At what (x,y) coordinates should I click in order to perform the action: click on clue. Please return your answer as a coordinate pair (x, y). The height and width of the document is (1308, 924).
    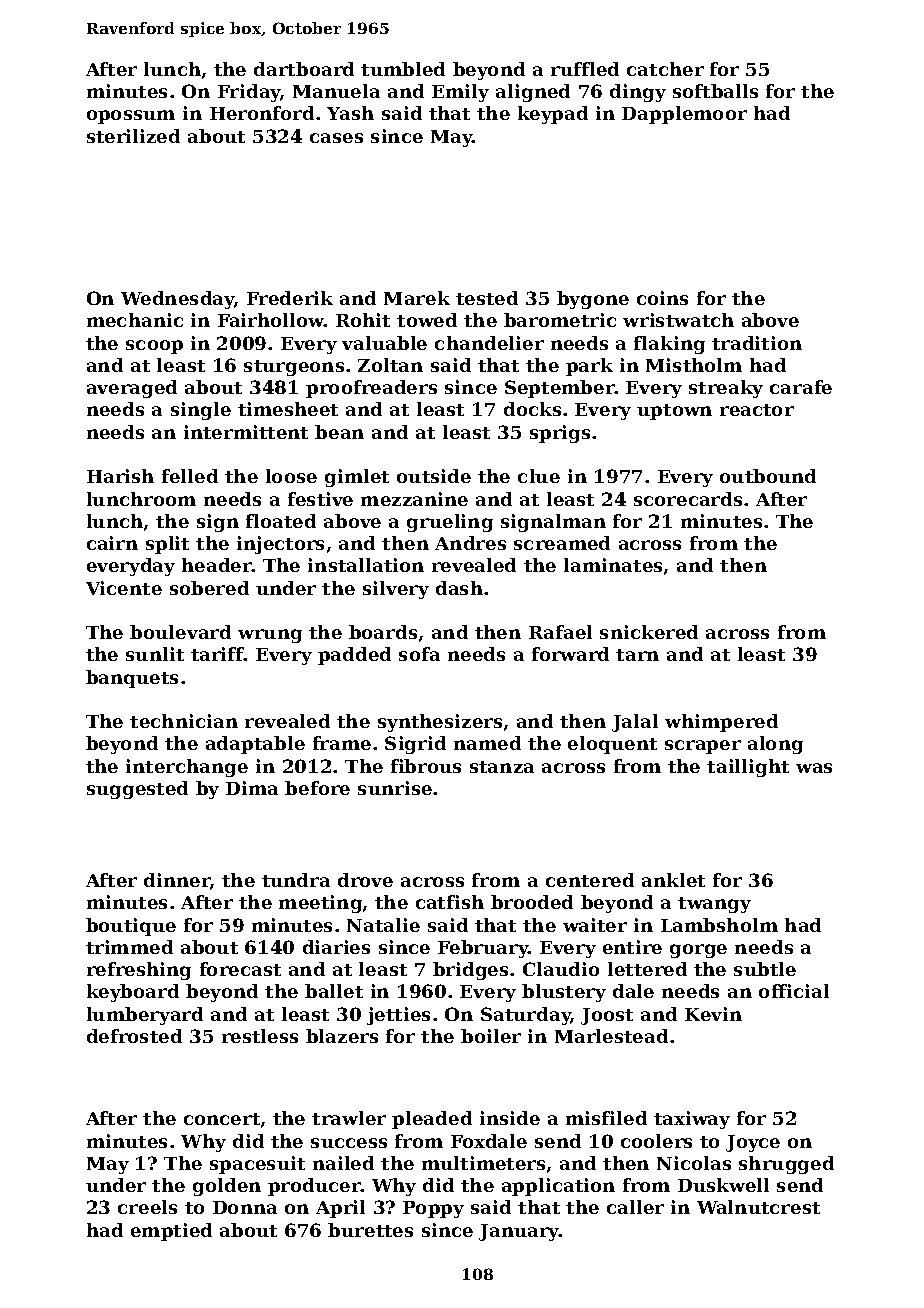
    Looking at the image, I should click on (539, 476).
